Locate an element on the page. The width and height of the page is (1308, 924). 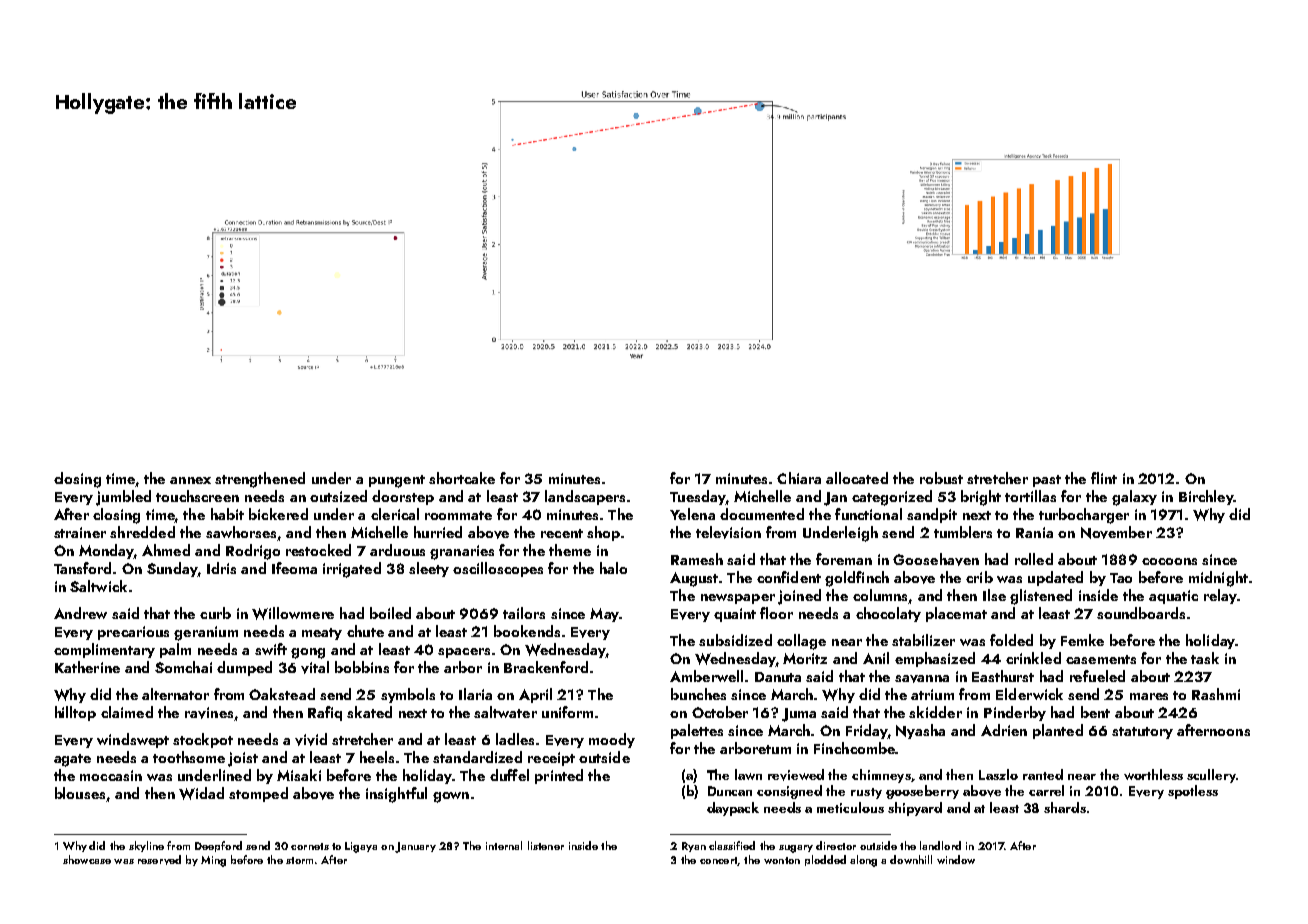
statutory is located at coordinates (1142, 733).
